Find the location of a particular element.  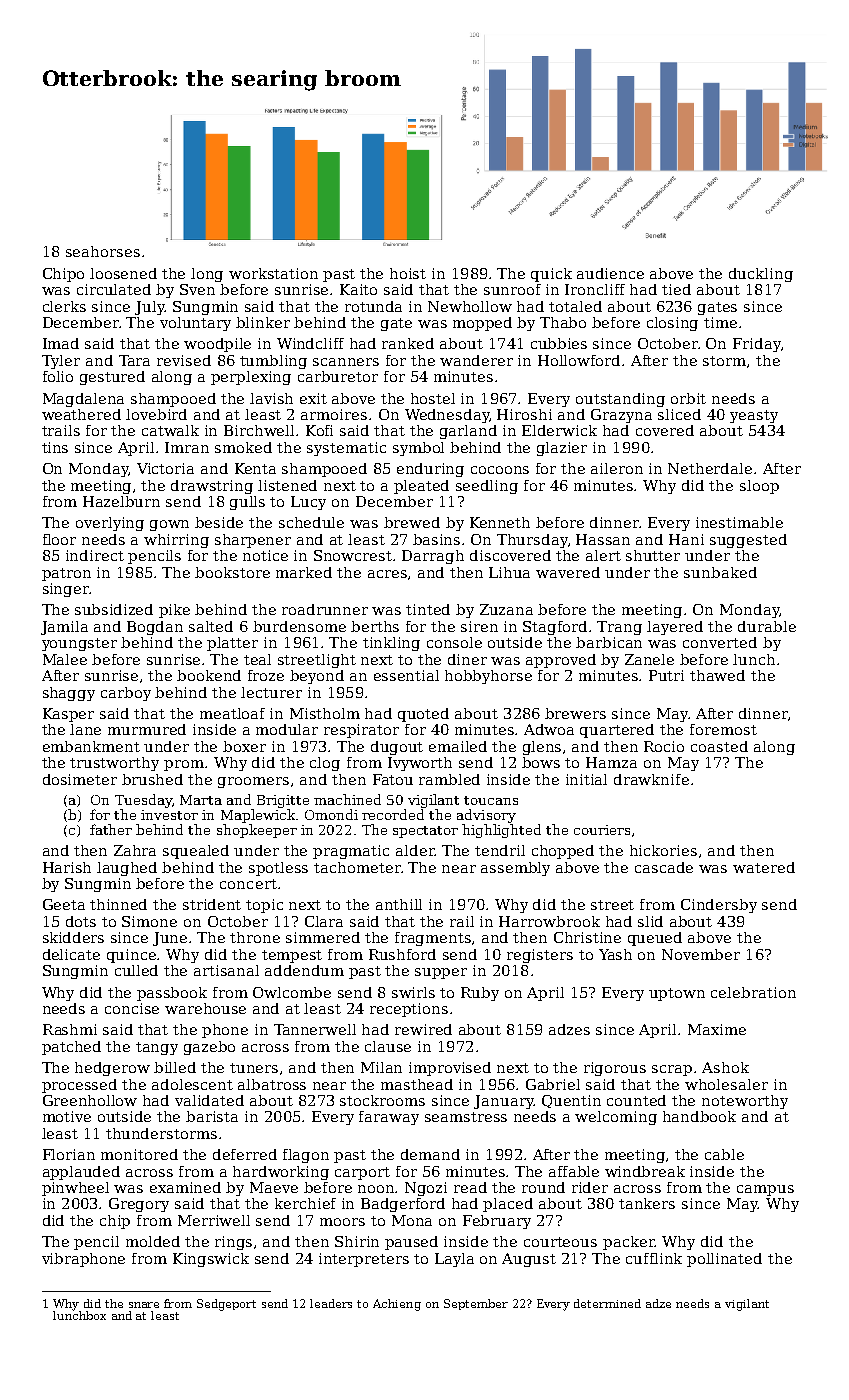

adolescent is located at coordinates (192, 1084).
